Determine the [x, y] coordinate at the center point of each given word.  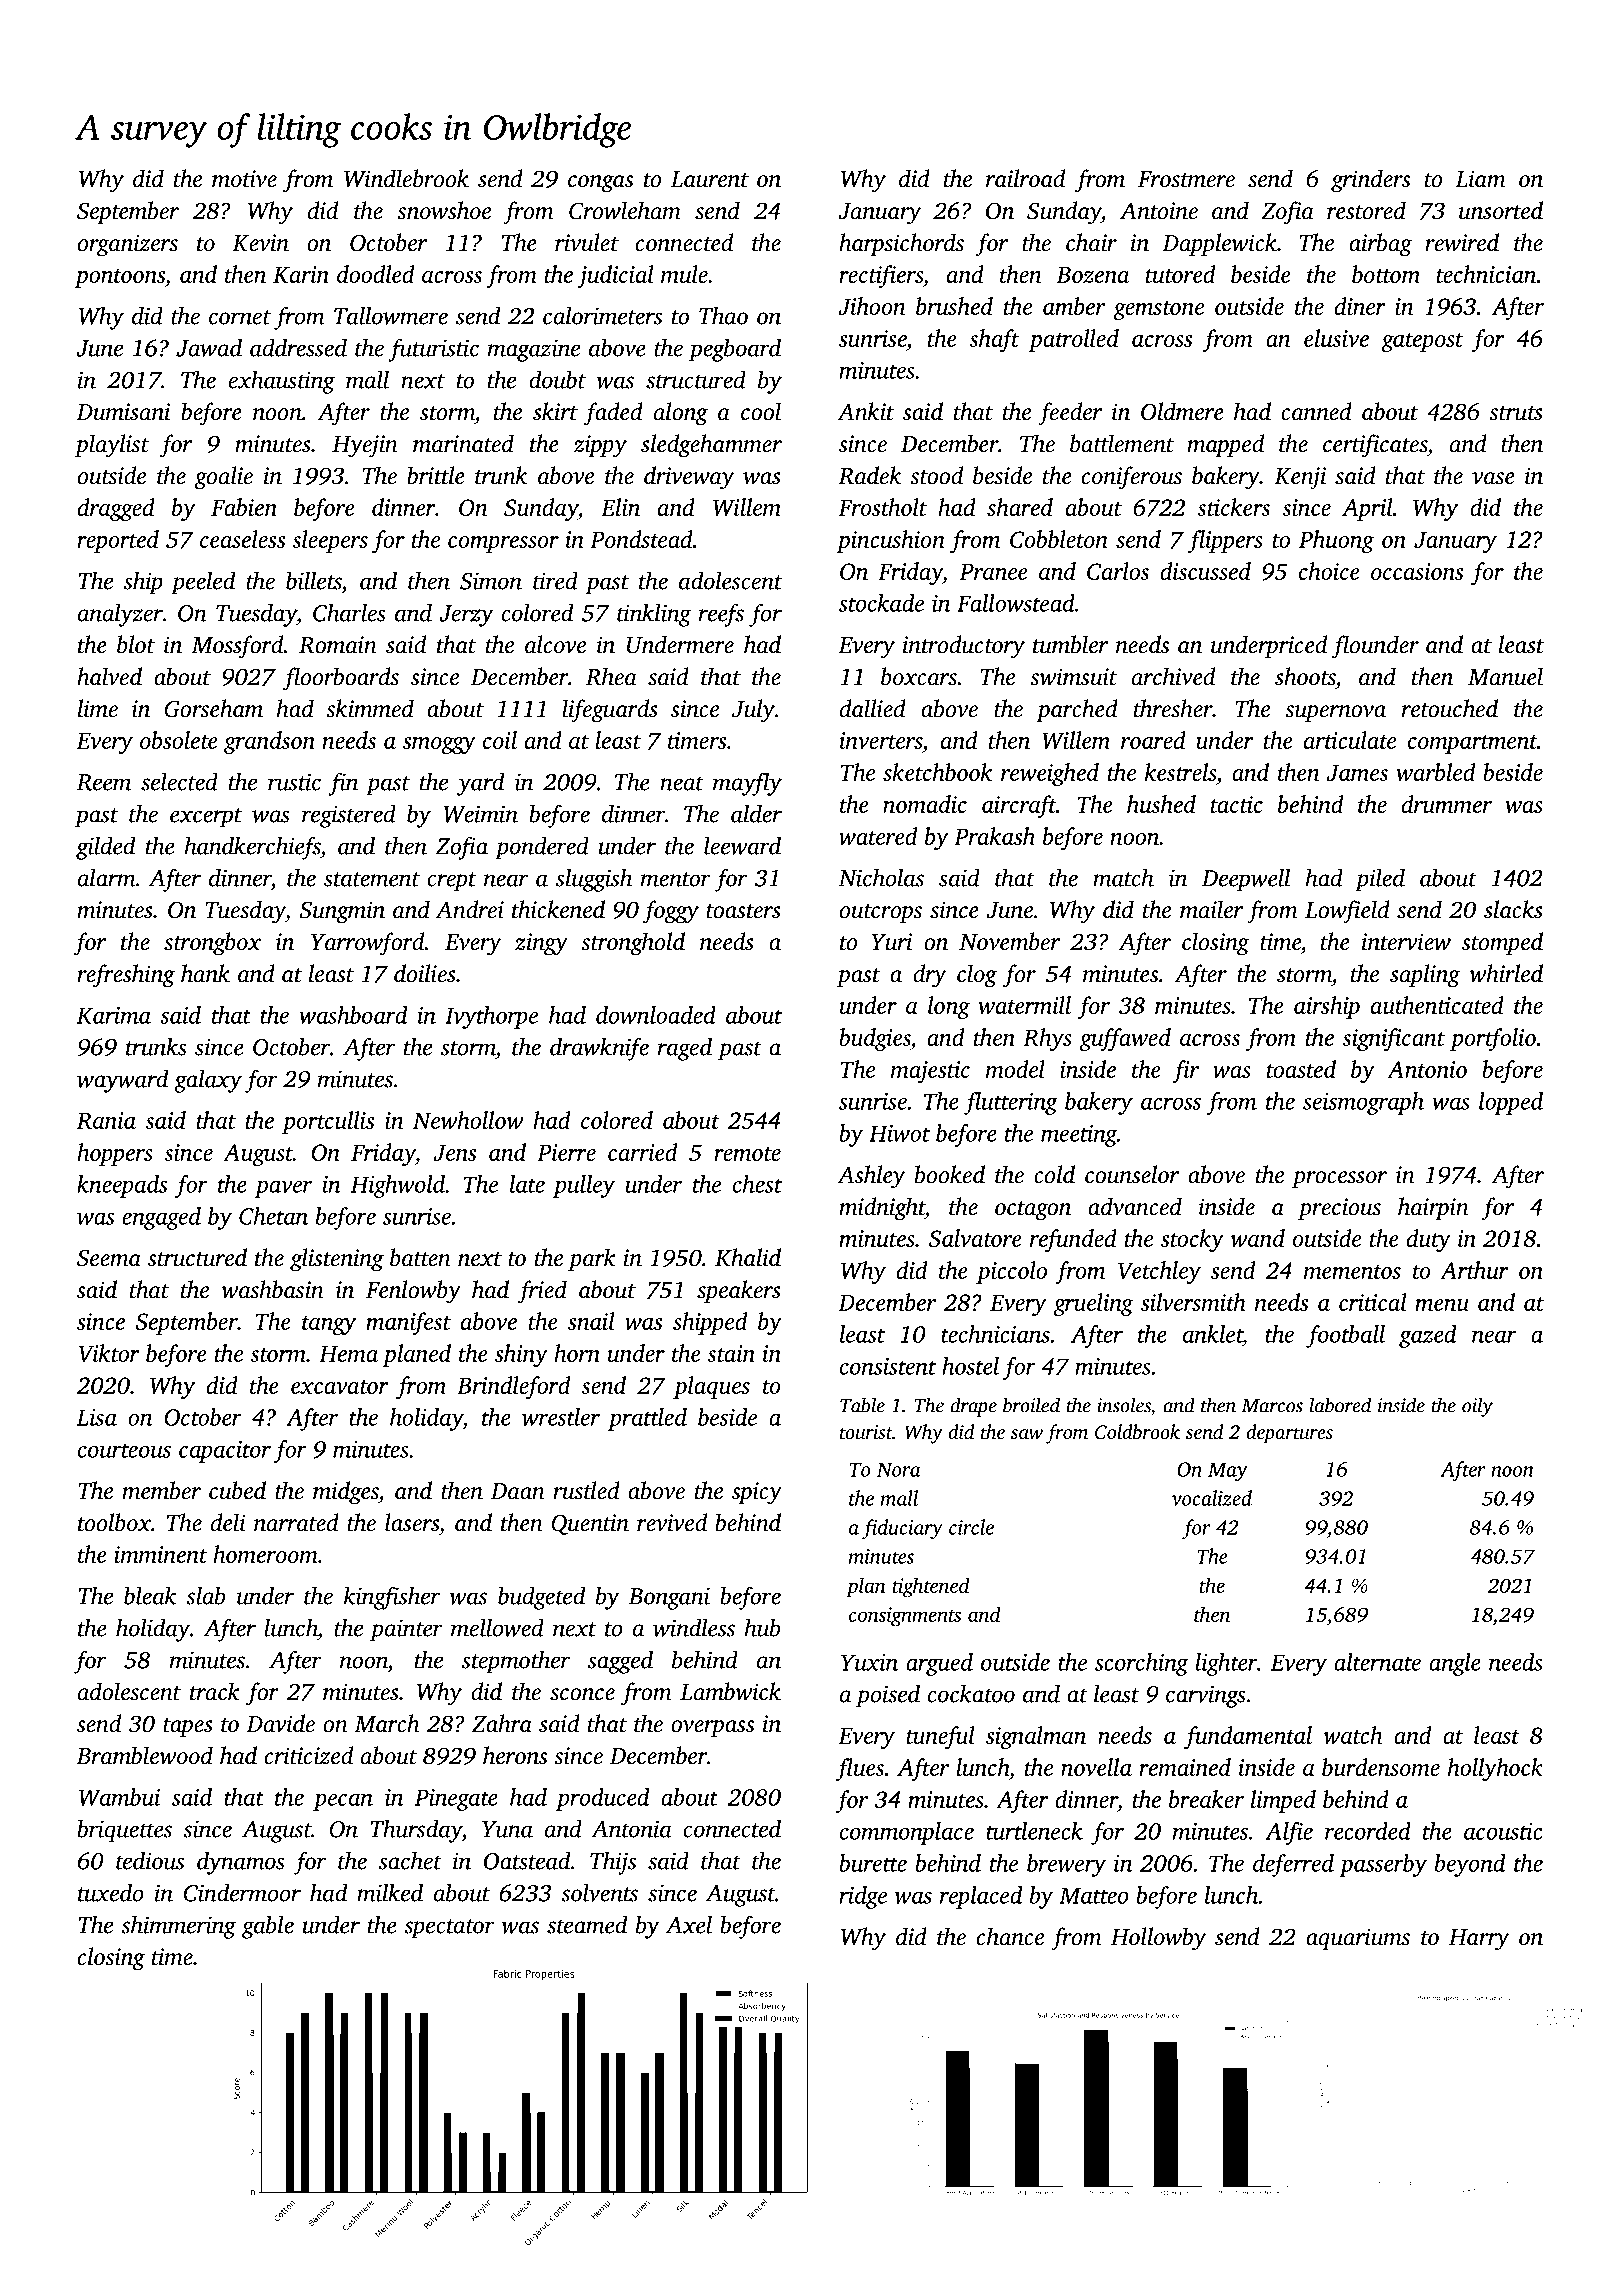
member [161, 1490]
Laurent [710, 179]
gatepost [1422, 342]
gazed [1427, 1336]
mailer [1211, 909]
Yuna [507, 1829]
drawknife [599, 1049]
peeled [203, 583]
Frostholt [882, 507]
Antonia [631, 1829]
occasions [1417, 571]
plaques [711, 1387]
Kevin [260, 243]
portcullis [328, 1122]
